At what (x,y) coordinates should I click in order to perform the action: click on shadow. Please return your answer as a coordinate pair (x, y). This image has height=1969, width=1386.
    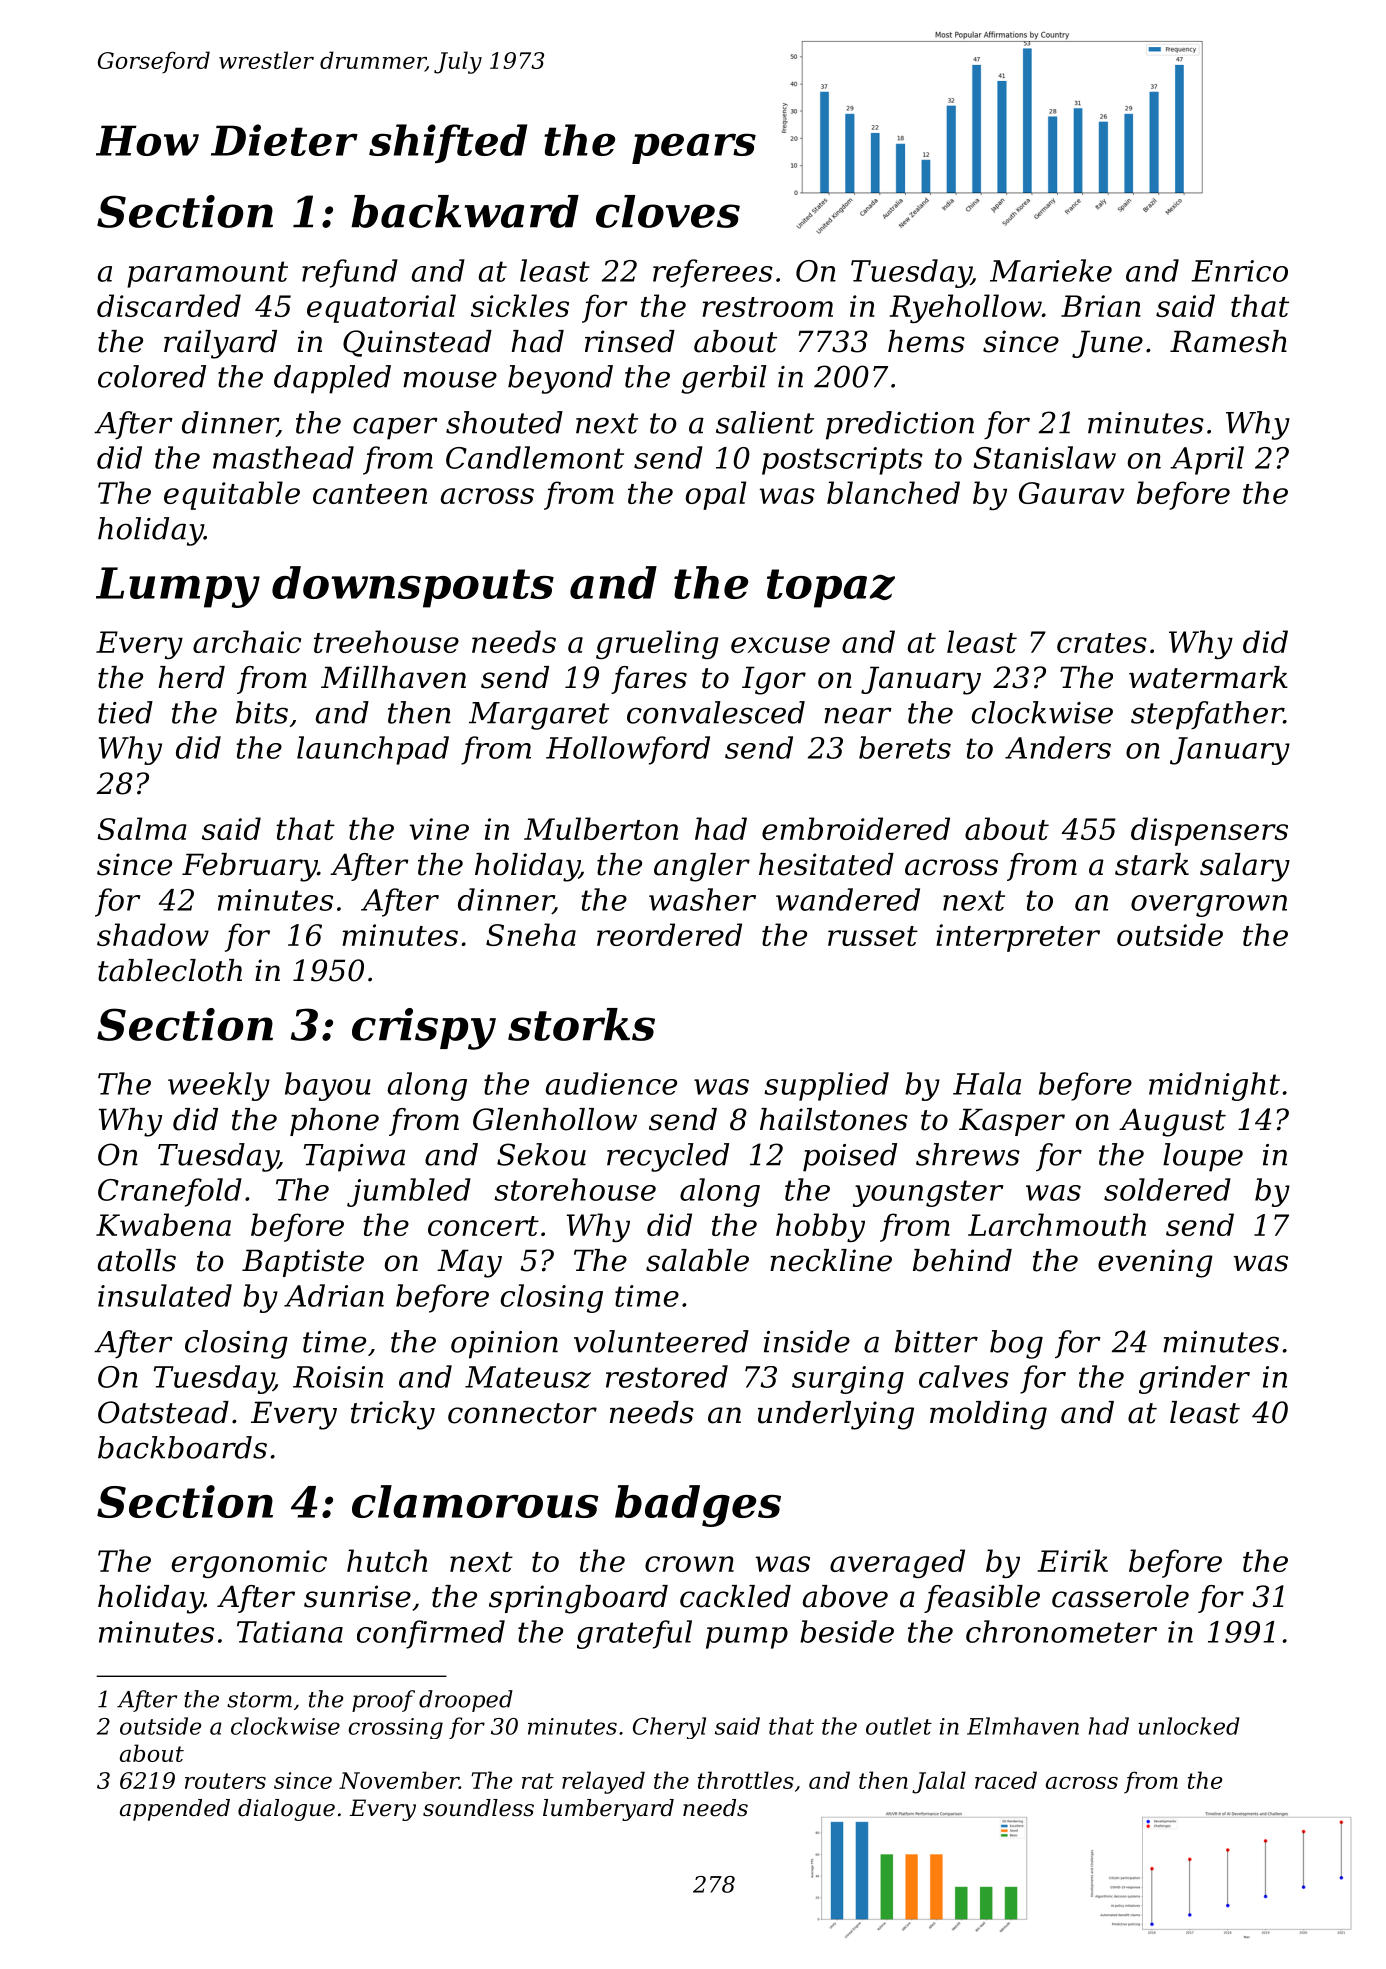
    Looking at the image, I should click on (153, 934).
